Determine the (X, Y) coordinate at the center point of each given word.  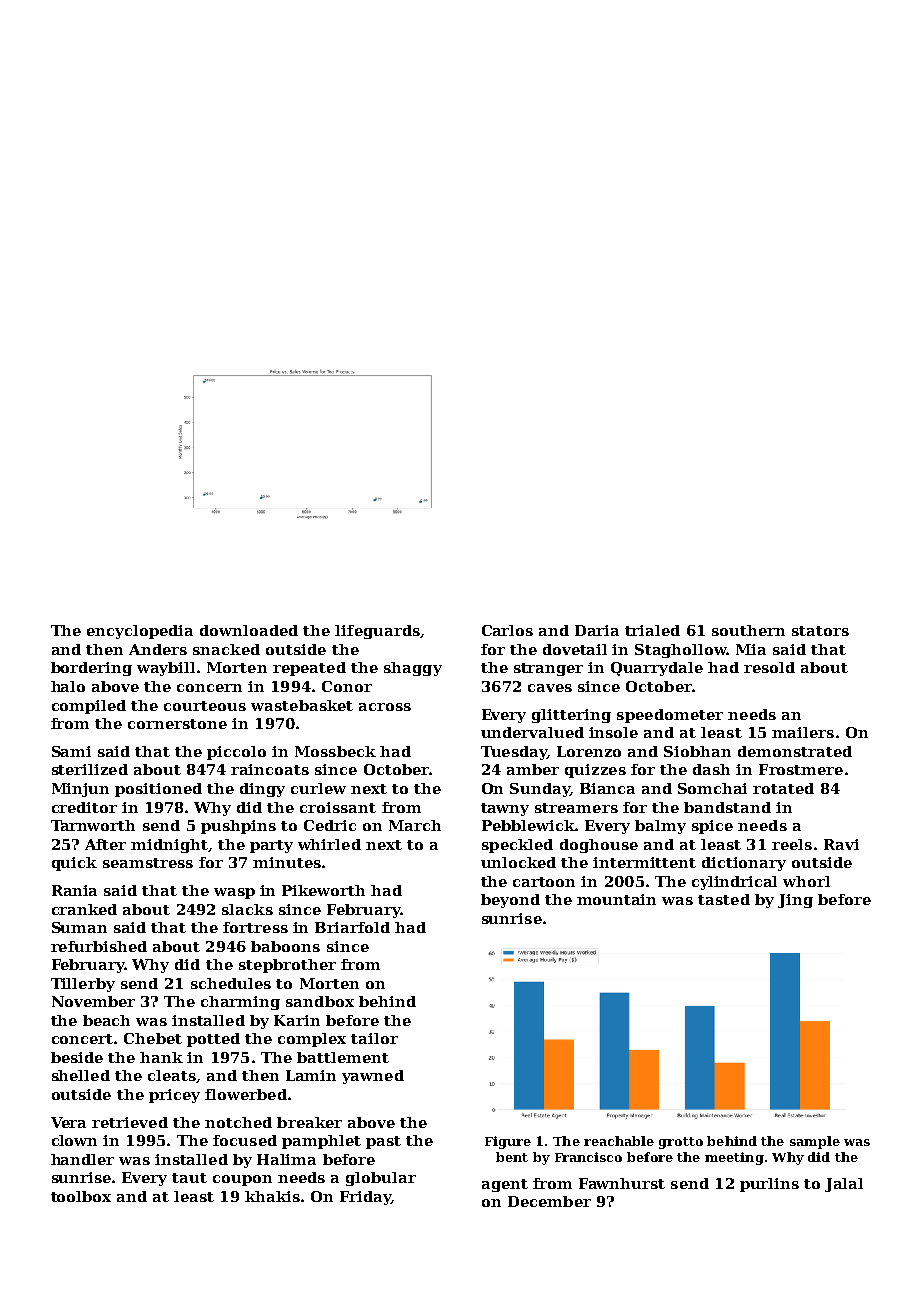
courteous (205, 706)
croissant (338, 807)
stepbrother (287, 966)
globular (381, 1179)
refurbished (99, 946)
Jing (795, 901)
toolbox (81, 1196)
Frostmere (801, 769)
